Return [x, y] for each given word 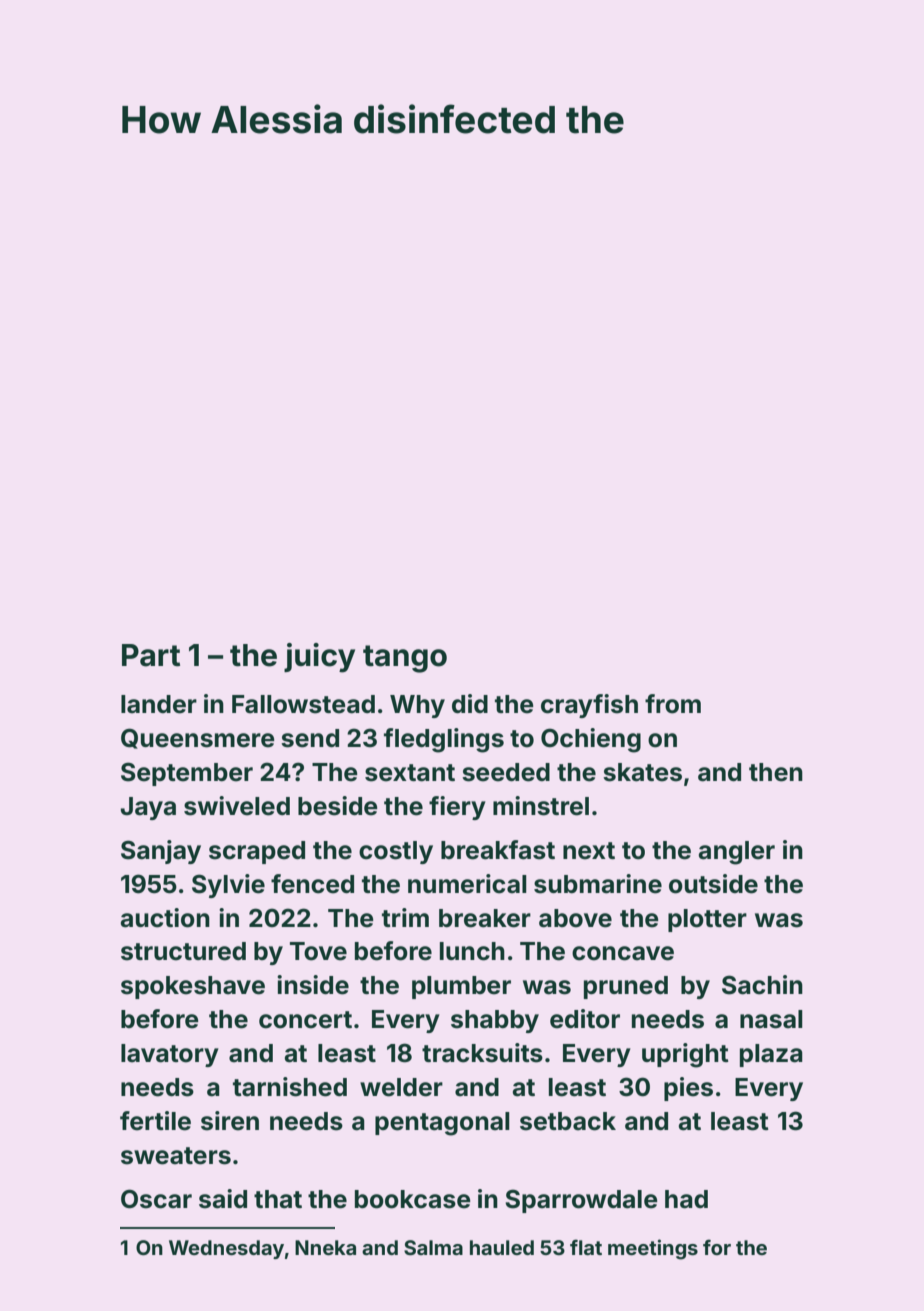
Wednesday [226, 1249]
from [673, 704]
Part [151, 655]
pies [688, 1089]
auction [165, 918]
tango [405, 659]
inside [313, 985]
